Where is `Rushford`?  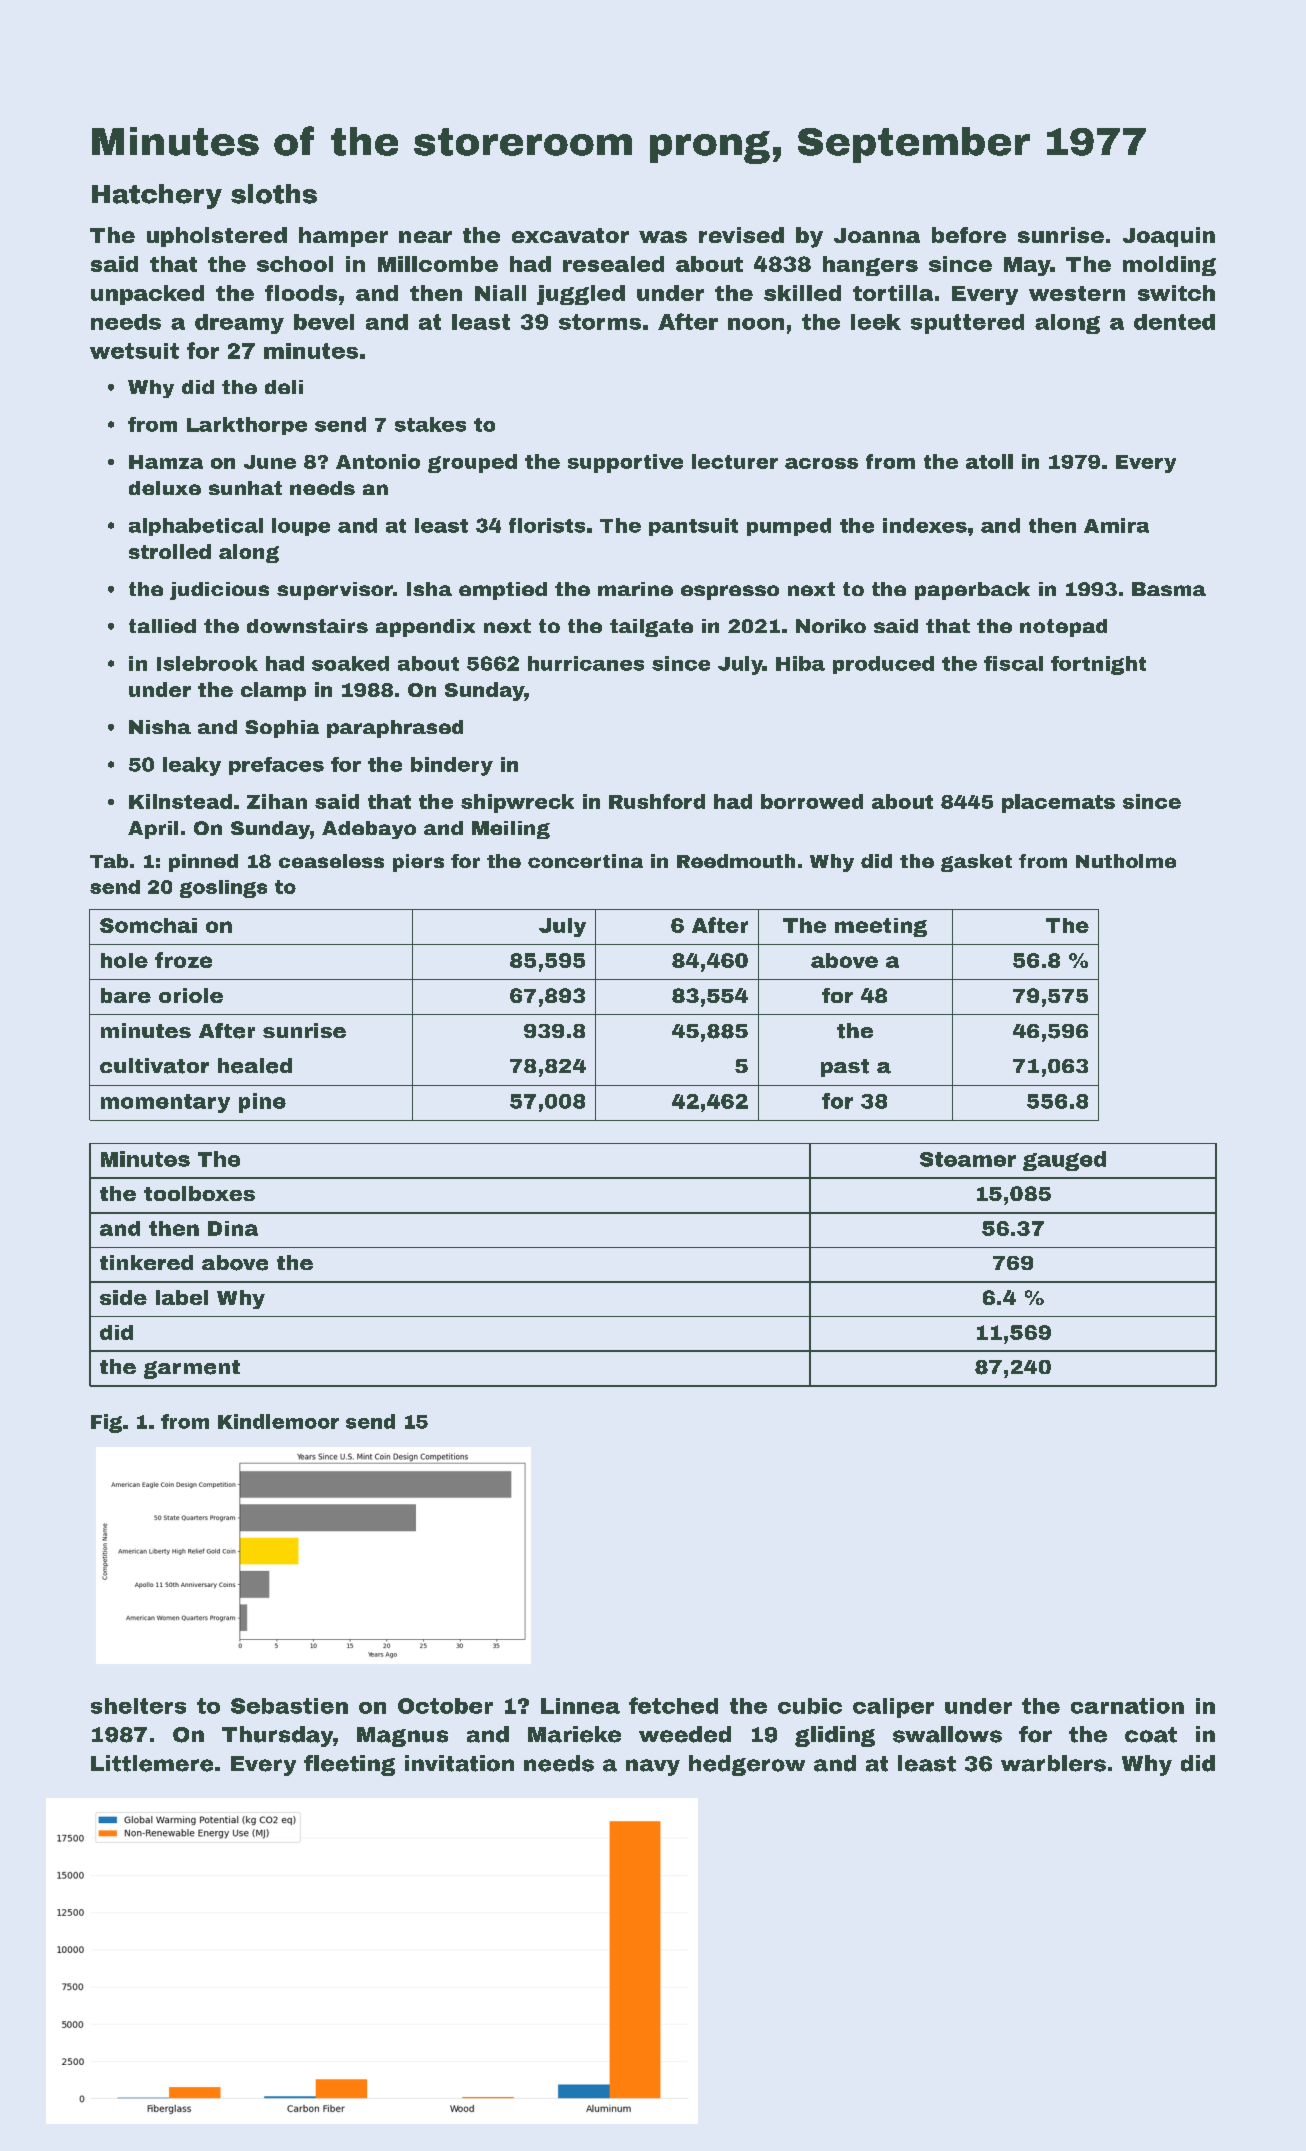
Rushford is located at coordinates (657, 801).
